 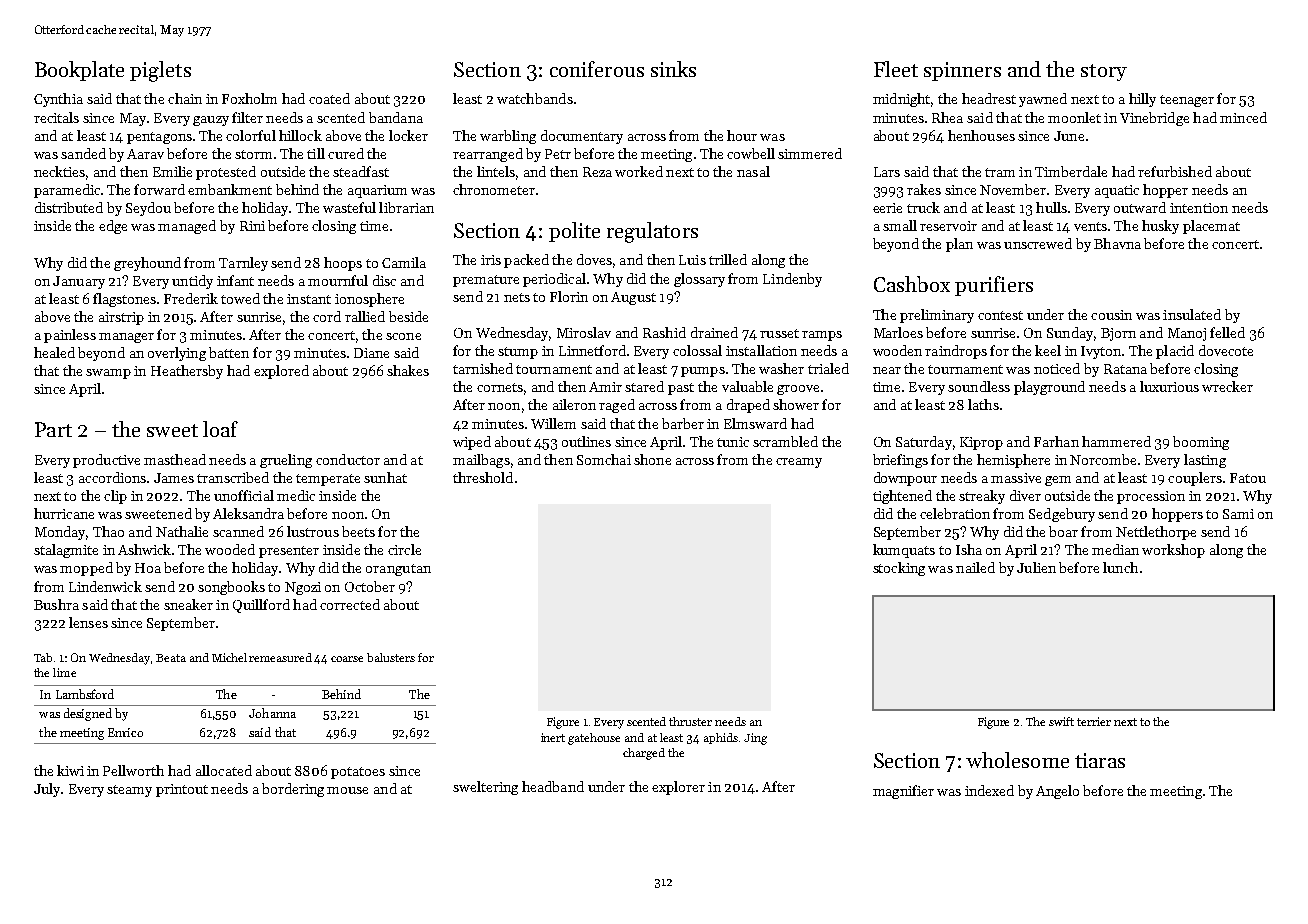 What do you see at coordinates (79, 71) in the page?
I see `Bookplate` at bounding box center [79, 71].
